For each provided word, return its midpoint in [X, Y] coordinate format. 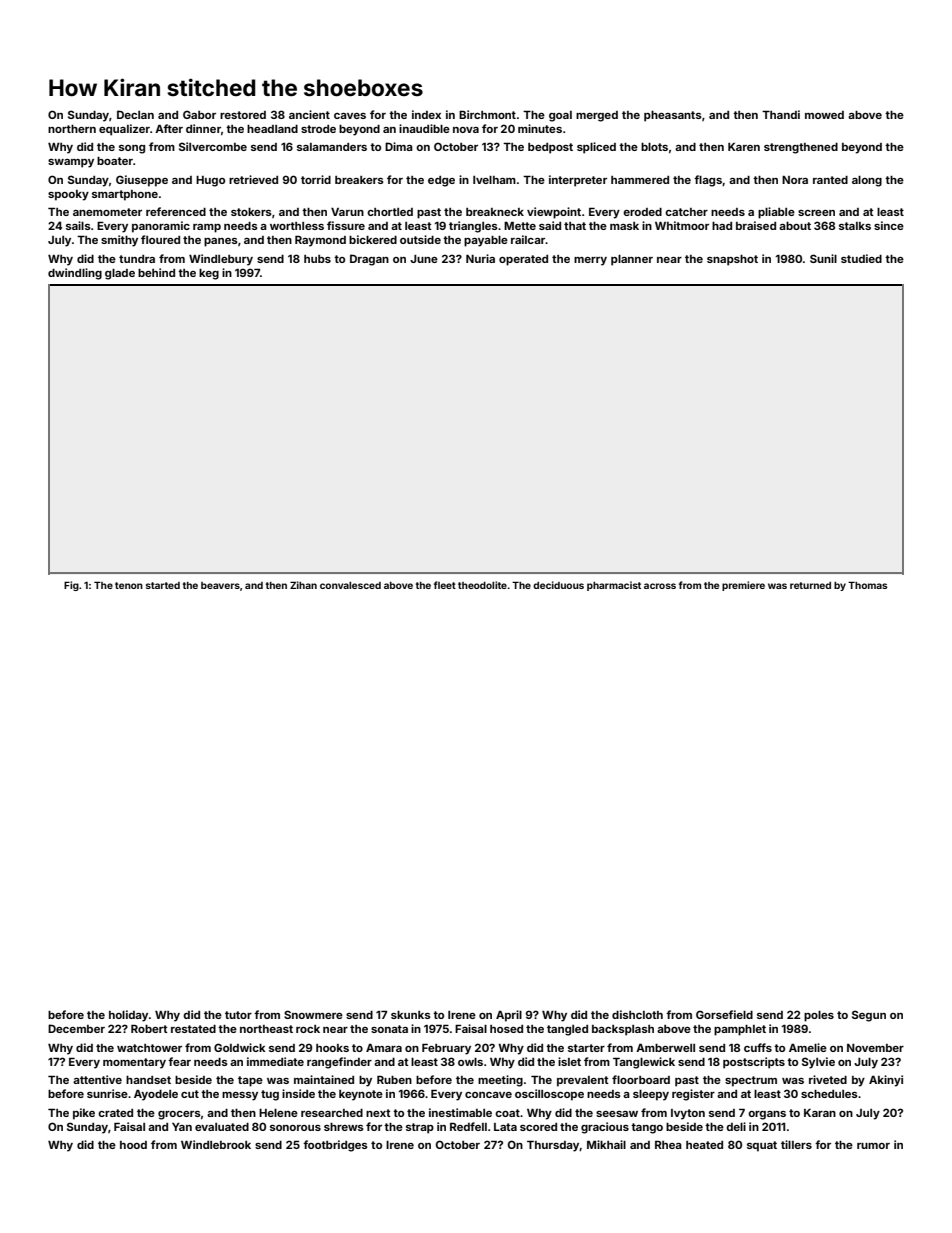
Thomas [867, 585]
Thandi [781, 114]
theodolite [482, 585]
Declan [135, 114]
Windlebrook [216, 1144]
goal [560, 116]
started [163, 585]
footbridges [335, 1146]
